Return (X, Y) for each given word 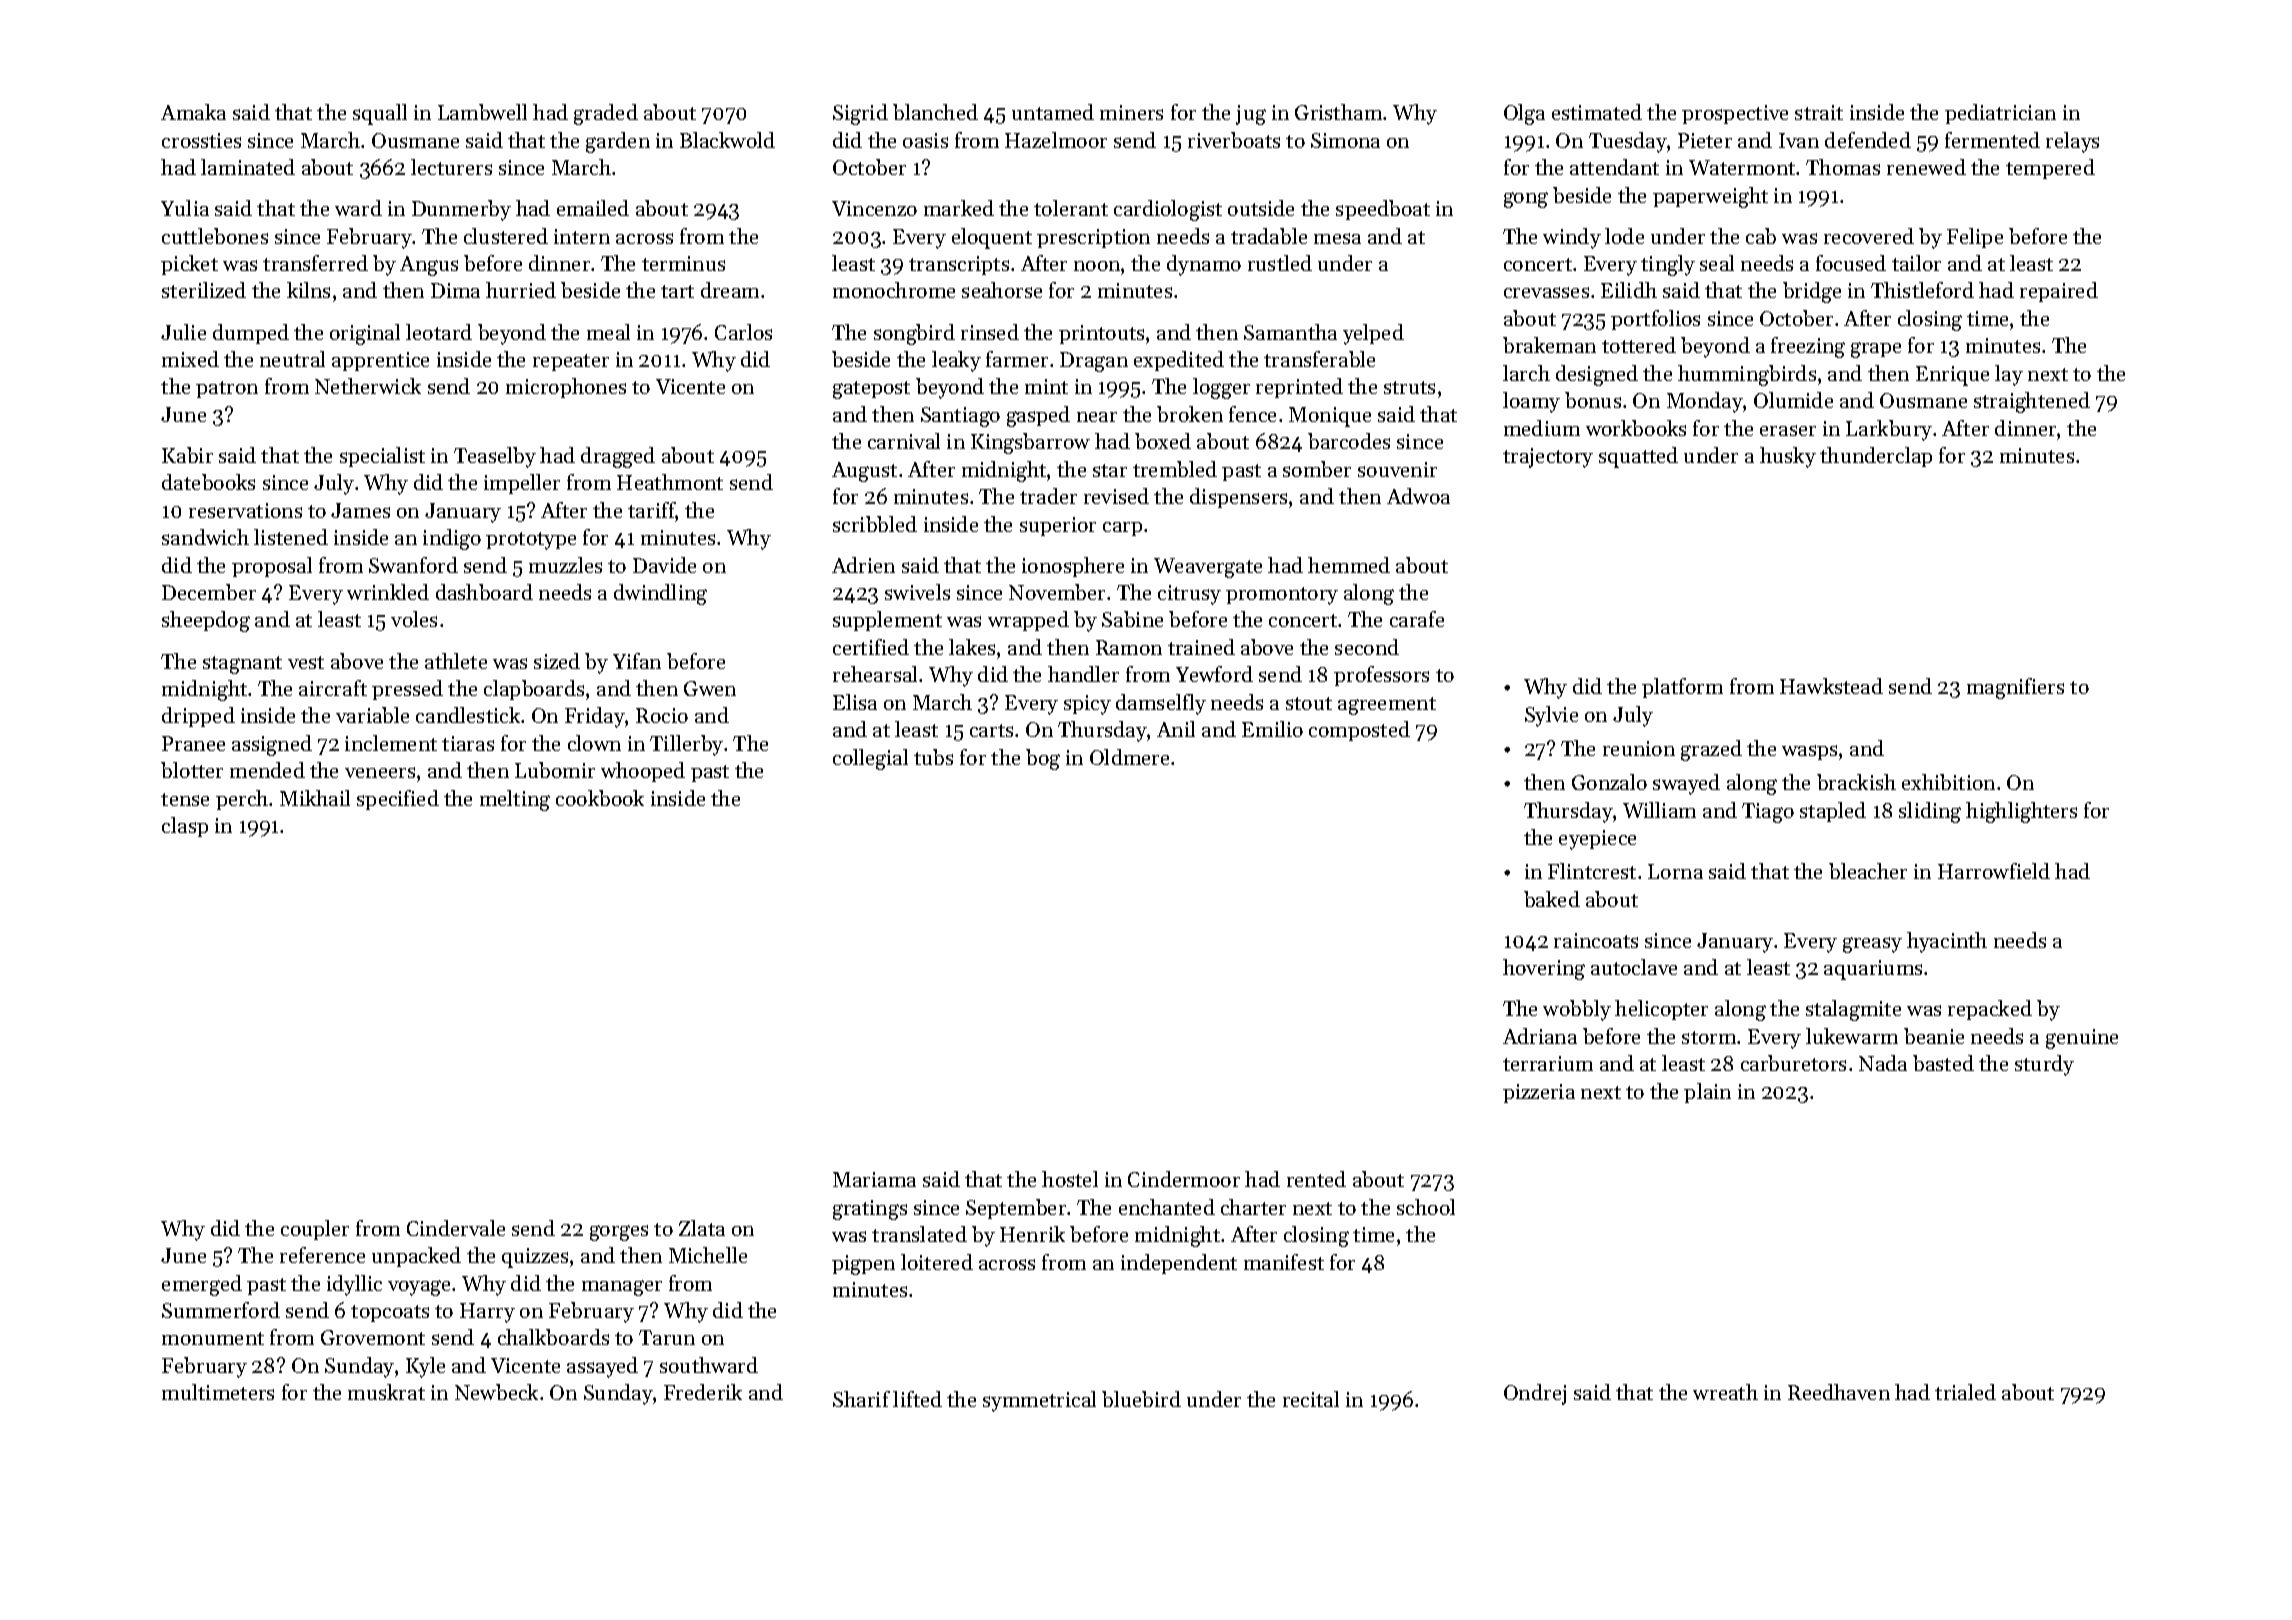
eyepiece (1597, 840)
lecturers (451, 167)
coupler (315, 1230)
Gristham (1338, 112)
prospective (1735, 114)
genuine (2082, 1039)
